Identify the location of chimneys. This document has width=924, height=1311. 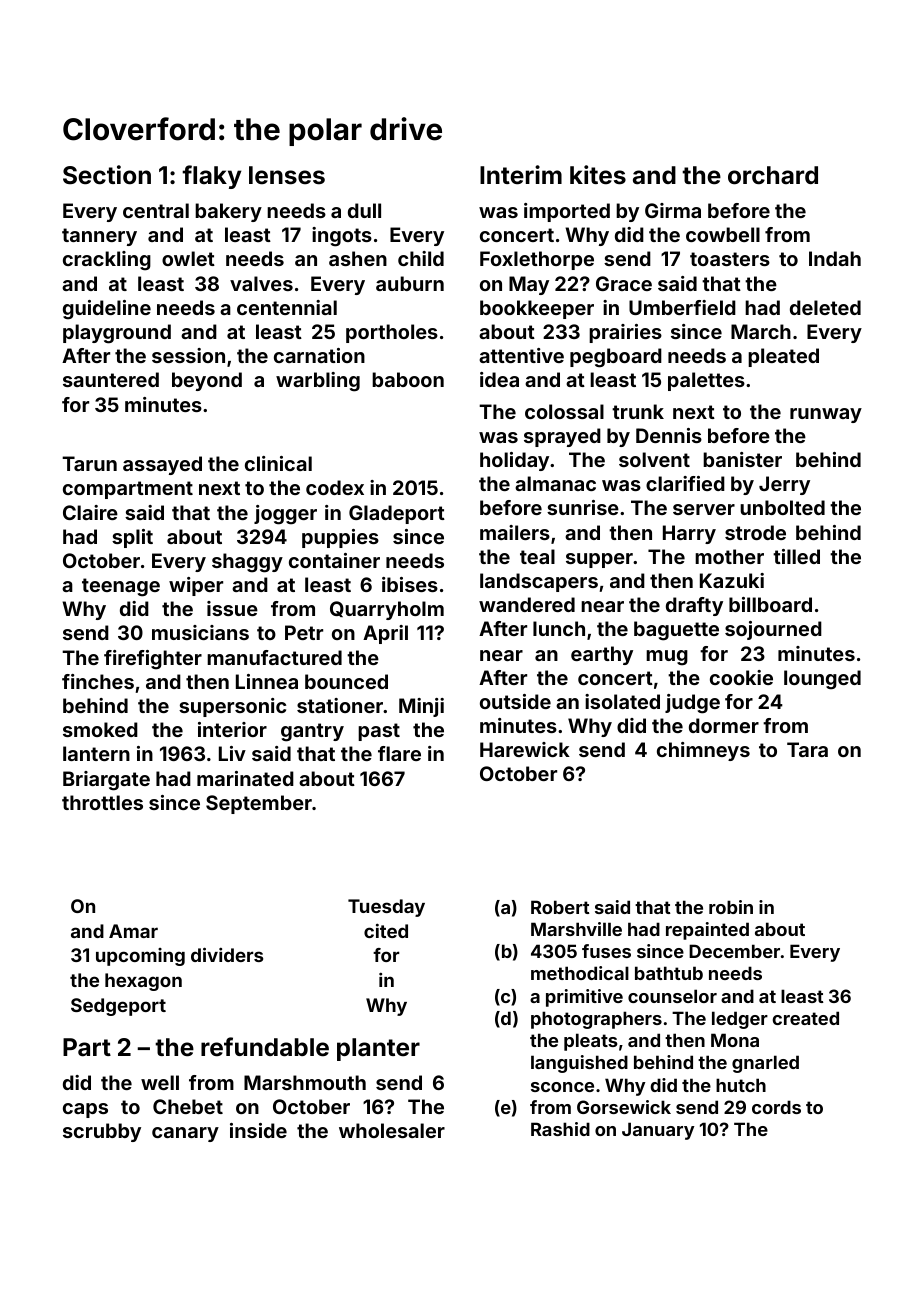
(703, 751).
